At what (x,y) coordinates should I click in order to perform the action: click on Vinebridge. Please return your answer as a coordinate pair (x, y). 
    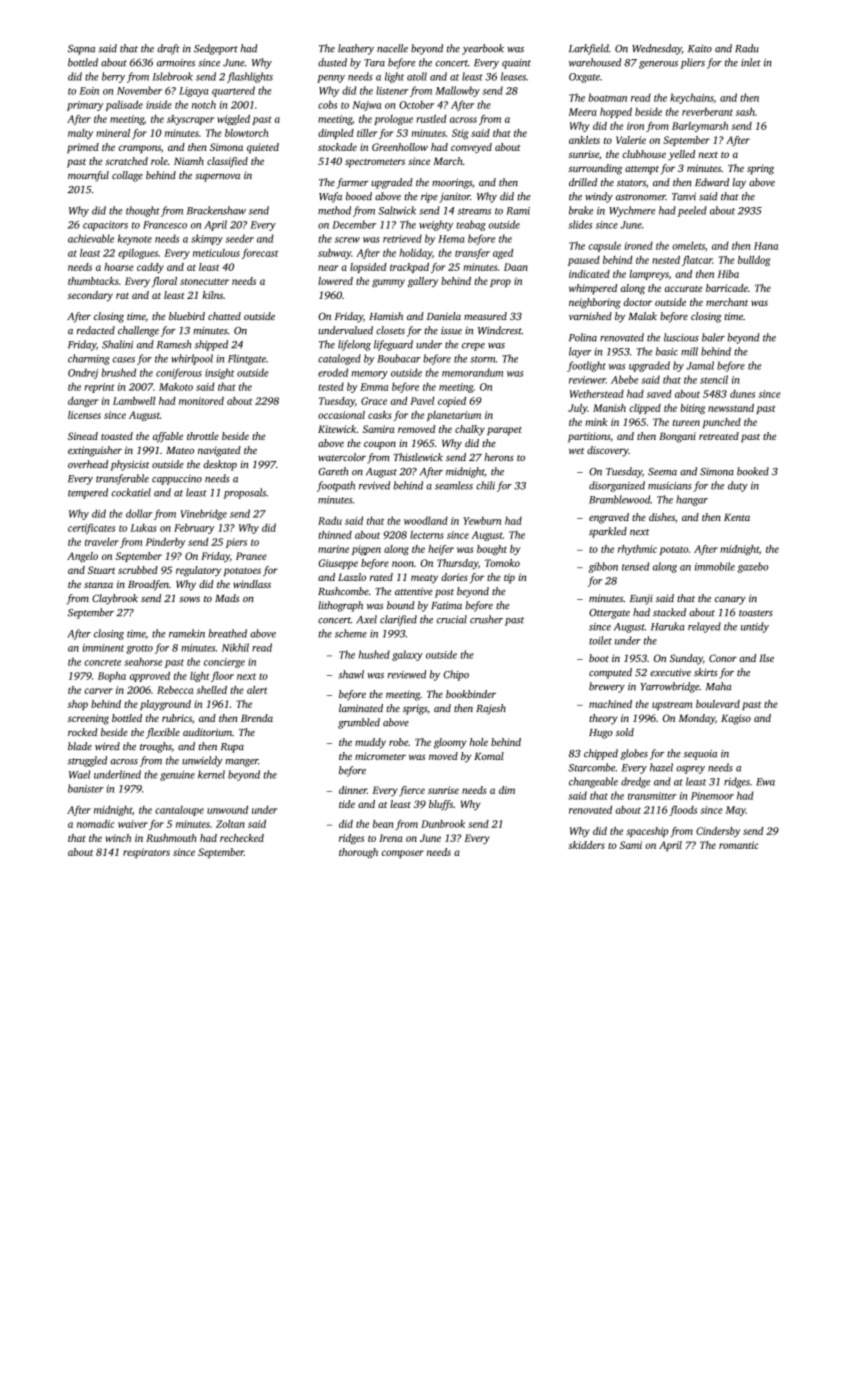
    Looking at the image, I should click on (203, 514).
